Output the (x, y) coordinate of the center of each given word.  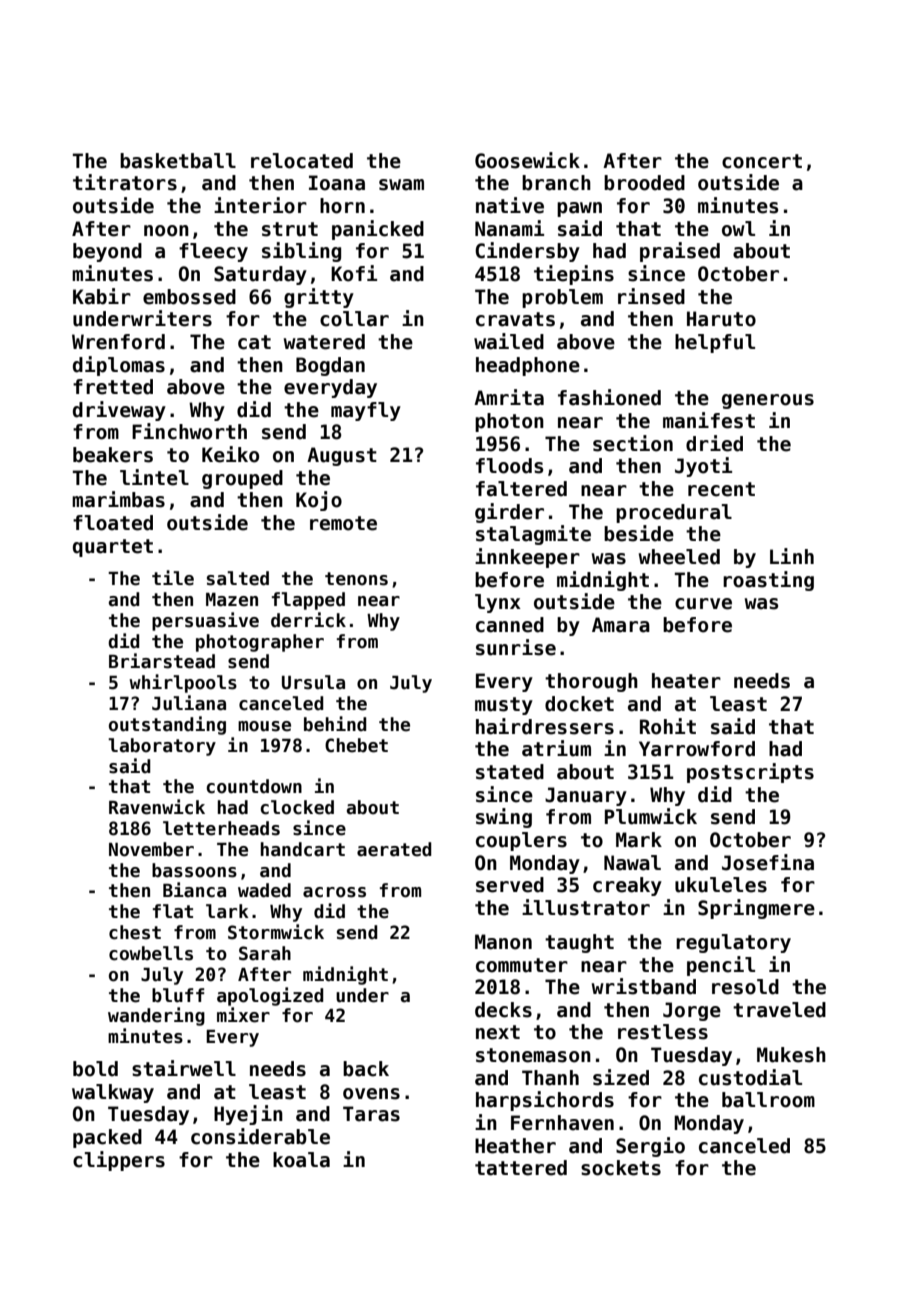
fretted (113, 387)
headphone (528, 366)
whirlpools (183, 683)
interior (260, 205)
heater (686, 681)
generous (768, 401)
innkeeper (527, 558)
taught (579, 943)
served (510, 885)
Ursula (313, 682)
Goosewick (527, 160)
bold (95, 1069)
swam (401, 185)
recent (721, 489)
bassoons (194, 870)
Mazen (232, 600)
